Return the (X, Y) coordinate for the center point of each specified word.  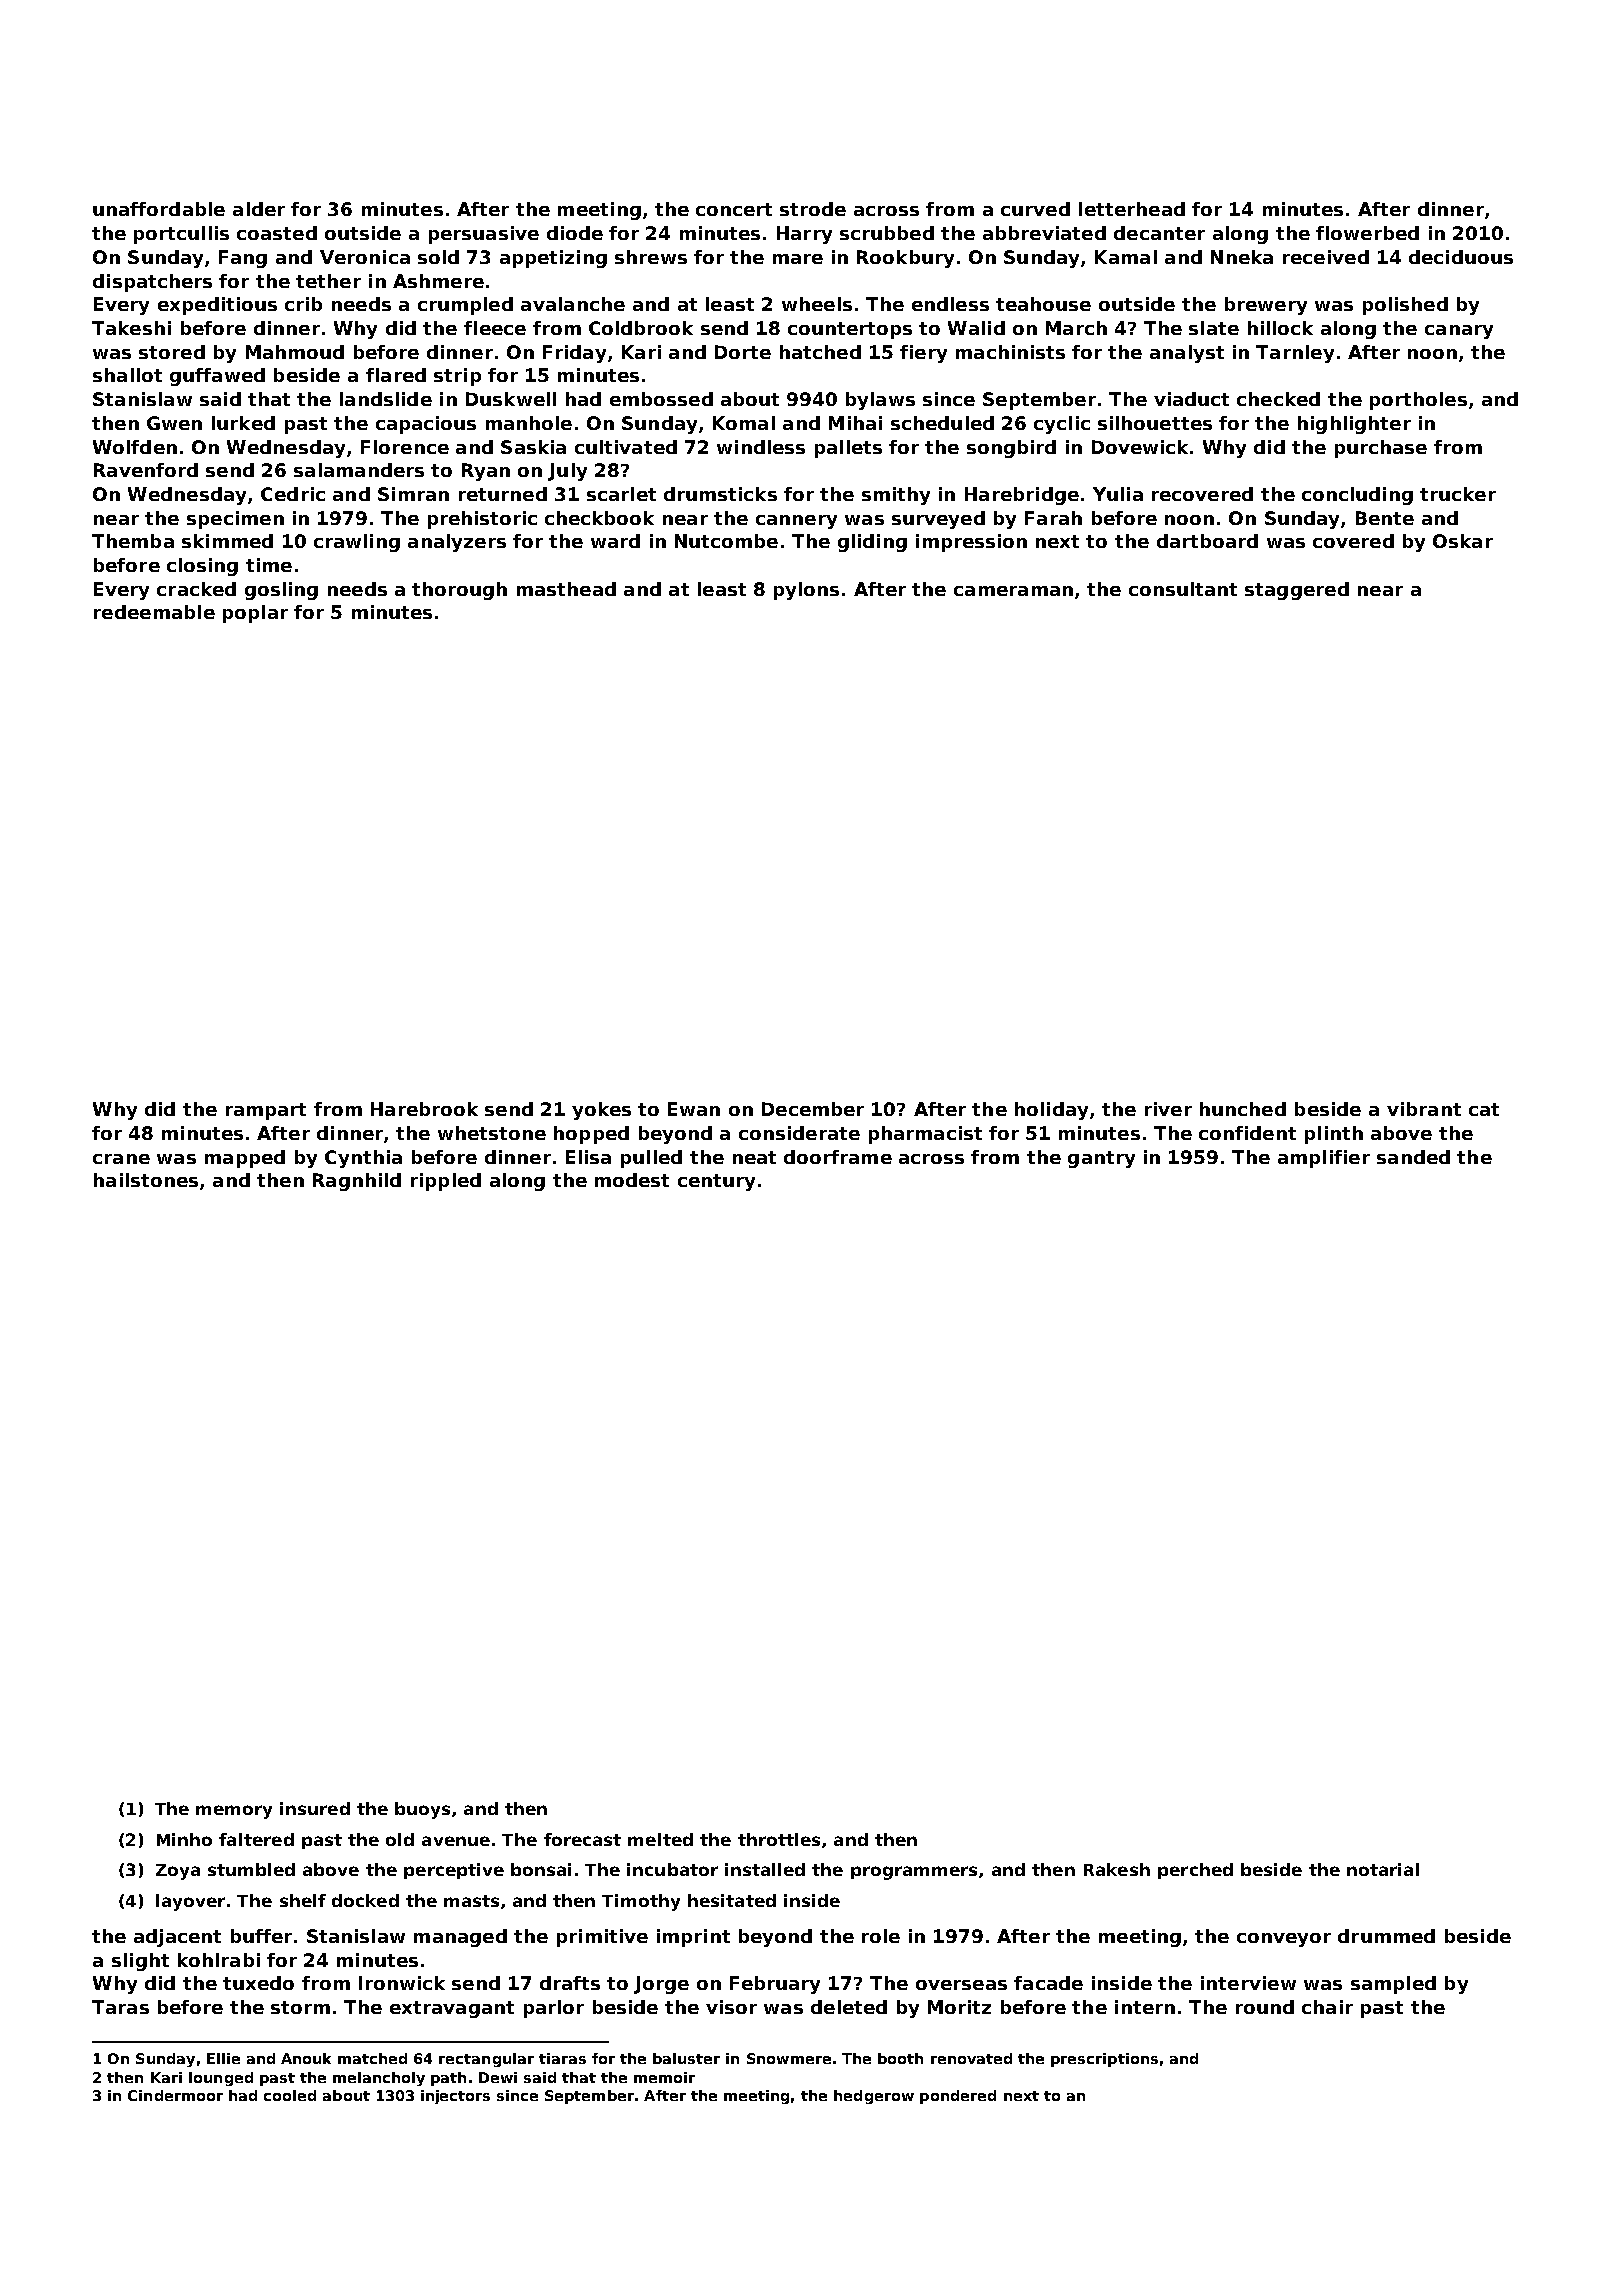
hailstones (146, 1180)
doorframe (838, 1157)
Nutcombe (726, 541)
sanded (1413, 1157)
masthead (566, 589)
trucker (1458, 494)
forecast (582, 1839)
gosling (281, 591)
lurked (243, 423)
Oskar (1463, 541)
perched (1195, 1871)
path (448, 2079)
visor (731, 2007)
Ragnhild (357, 1182)
